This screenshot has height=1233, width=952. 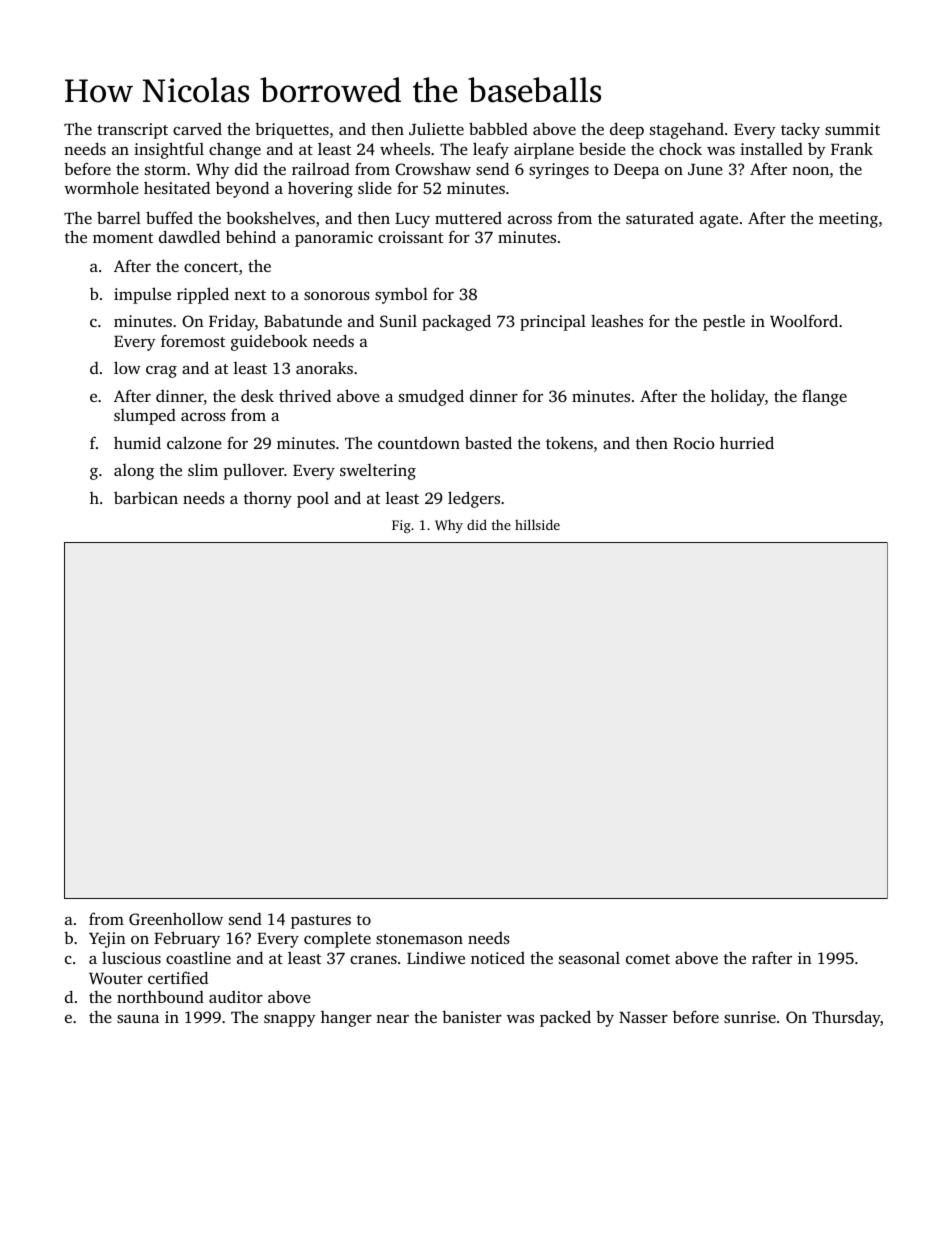 I want to click on leafy, so click(x=491, y=150).
